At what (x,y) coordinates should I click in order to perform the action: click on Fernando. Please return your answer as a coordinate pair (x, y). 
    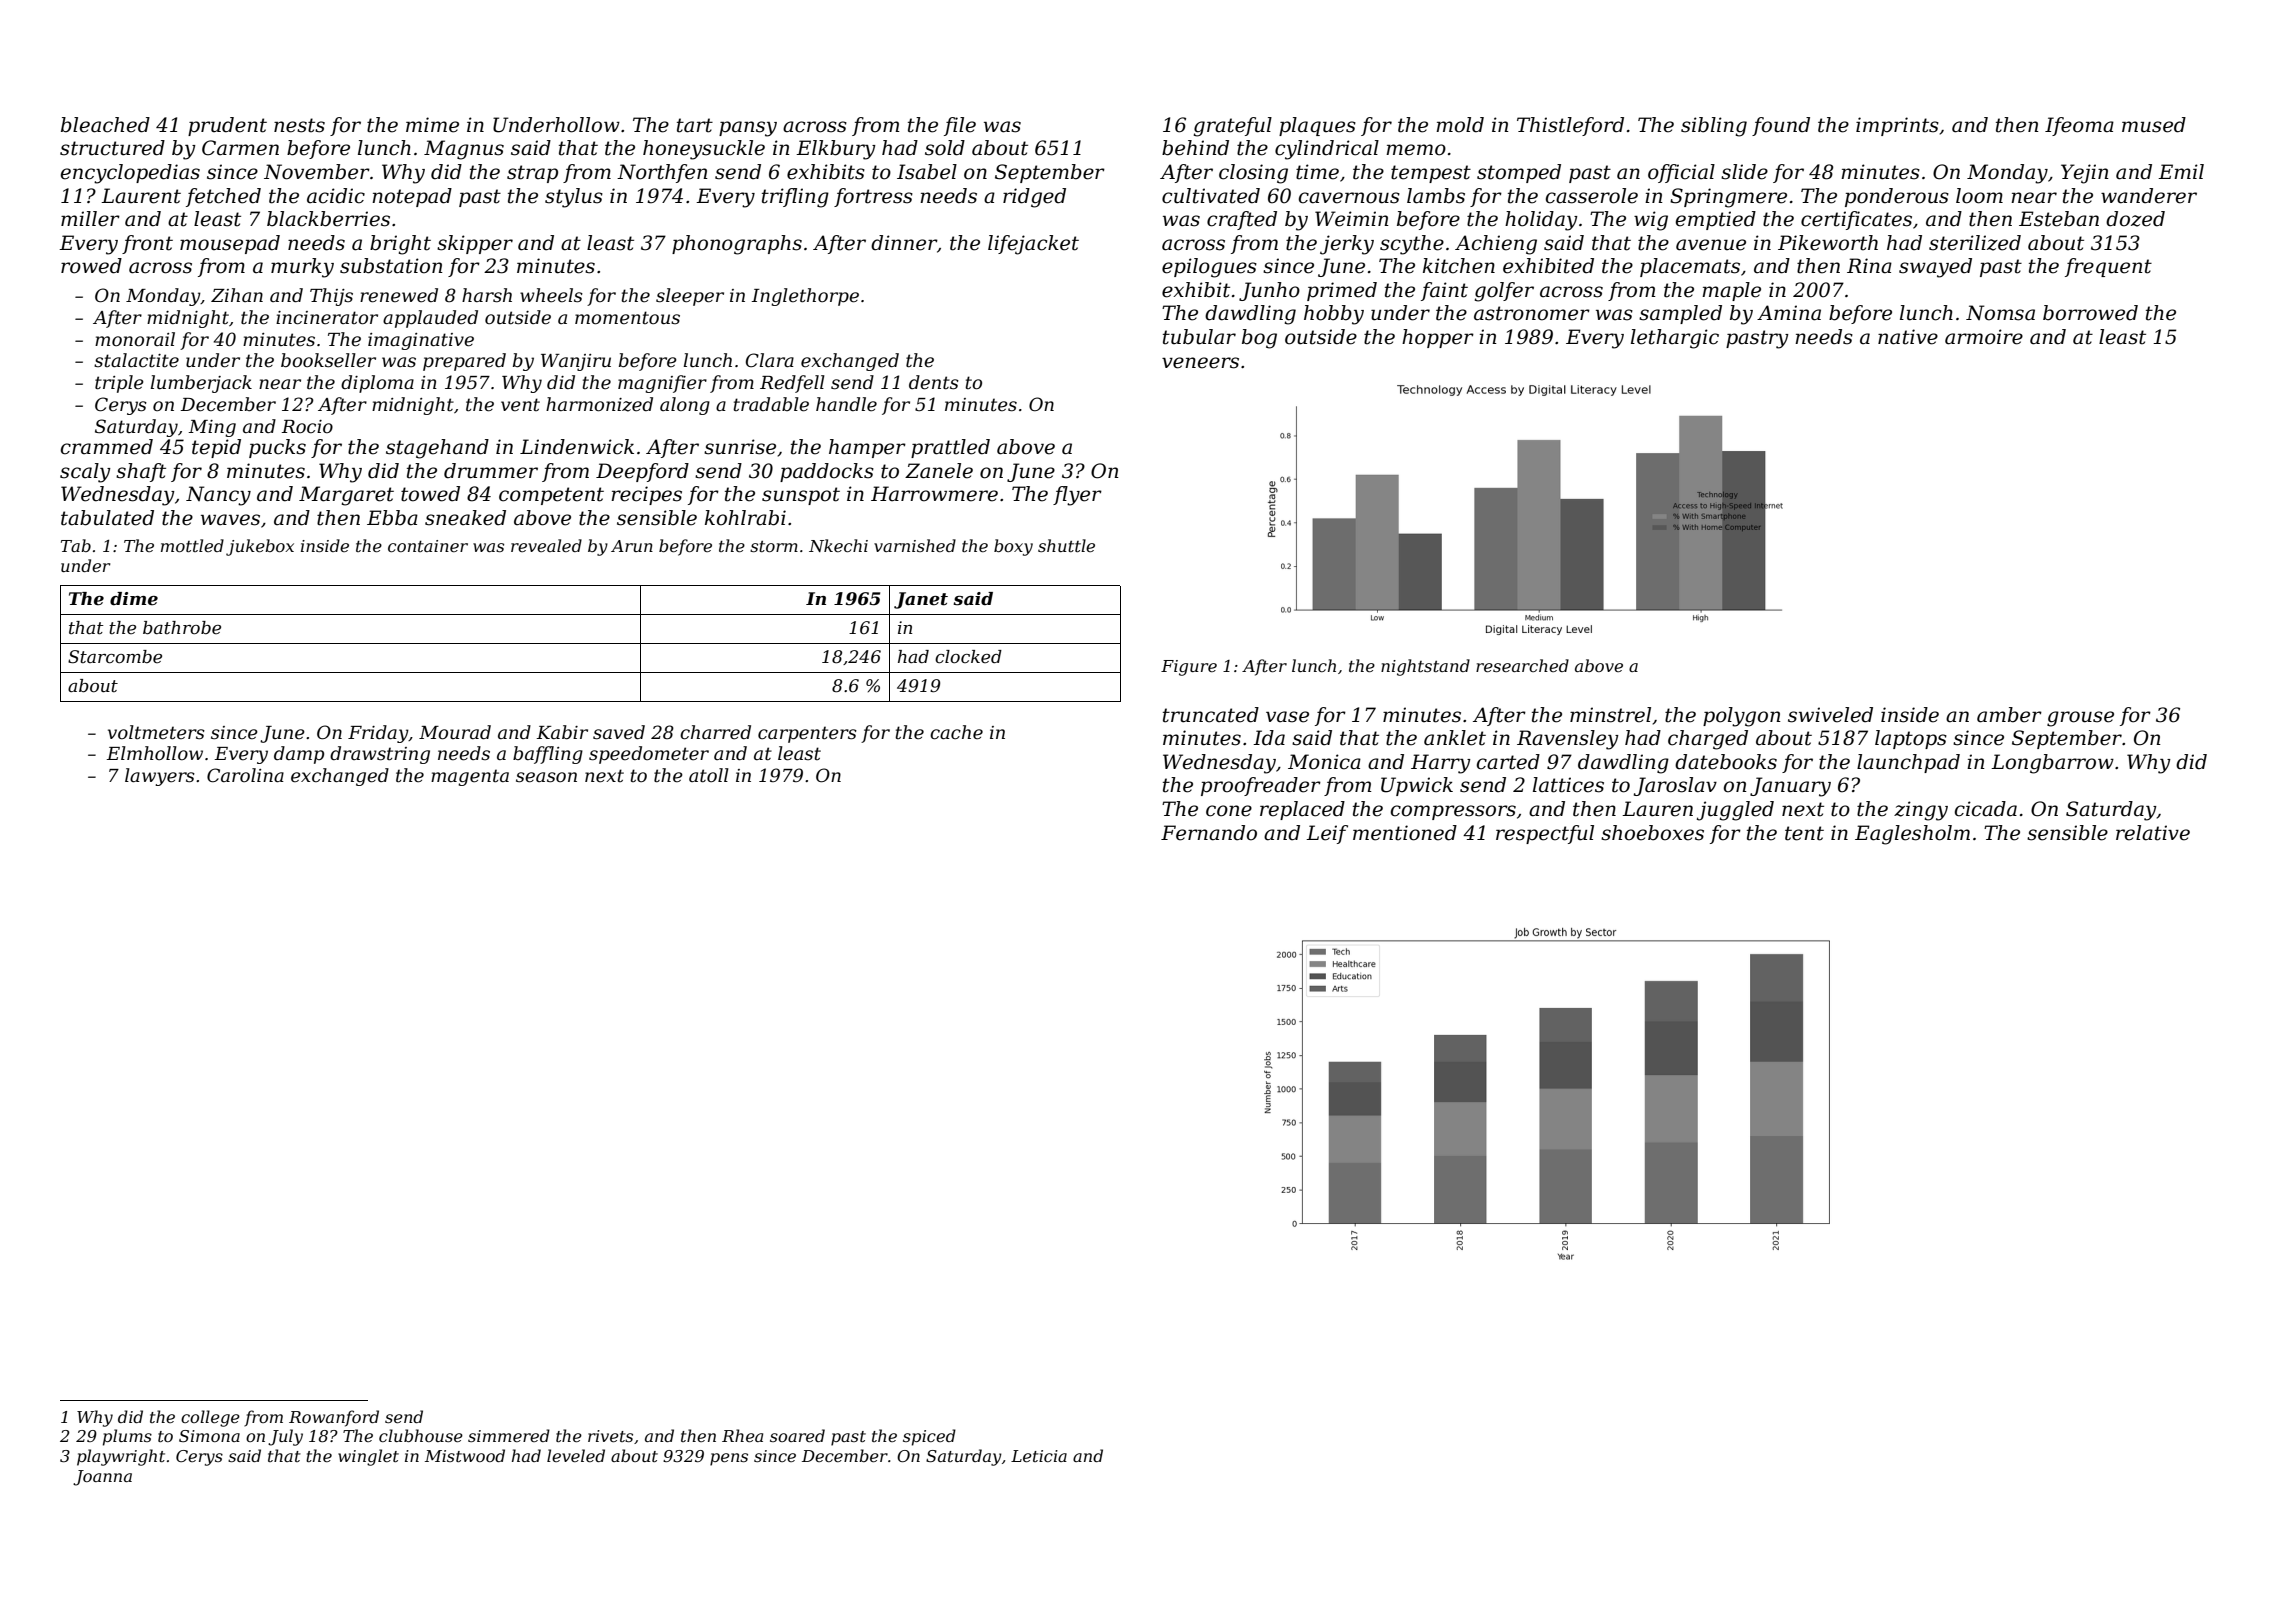
    Looking at the image, I should click on (1209, 833).
